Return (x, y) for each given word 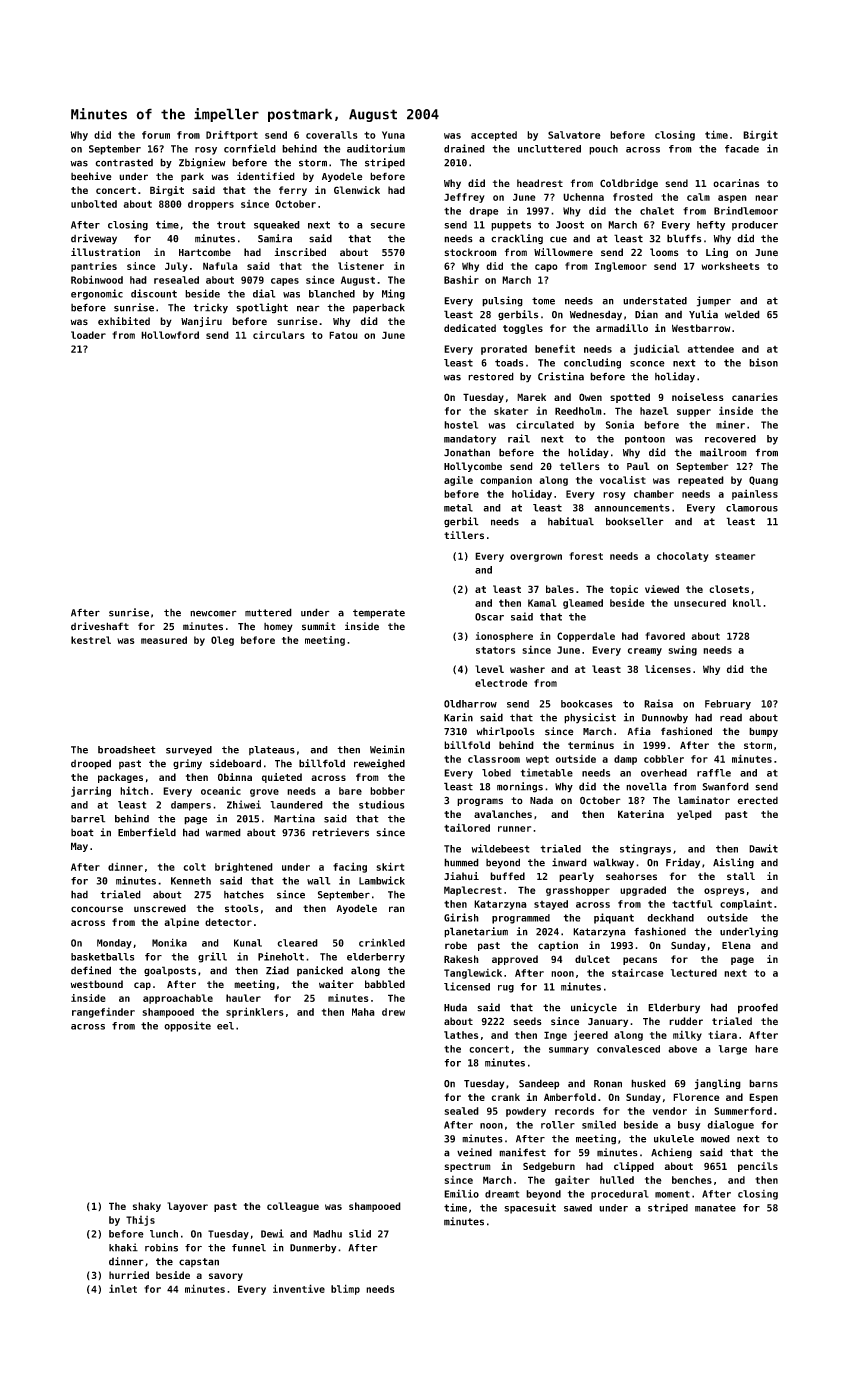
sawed (578, 1208)
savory (226, 1277)
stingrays (645, 849)
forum (156, 135)
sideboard (235, 763)
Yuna (393, 135)
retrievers (340, 832)
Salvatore (574, 135)
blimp (345, 1289)
